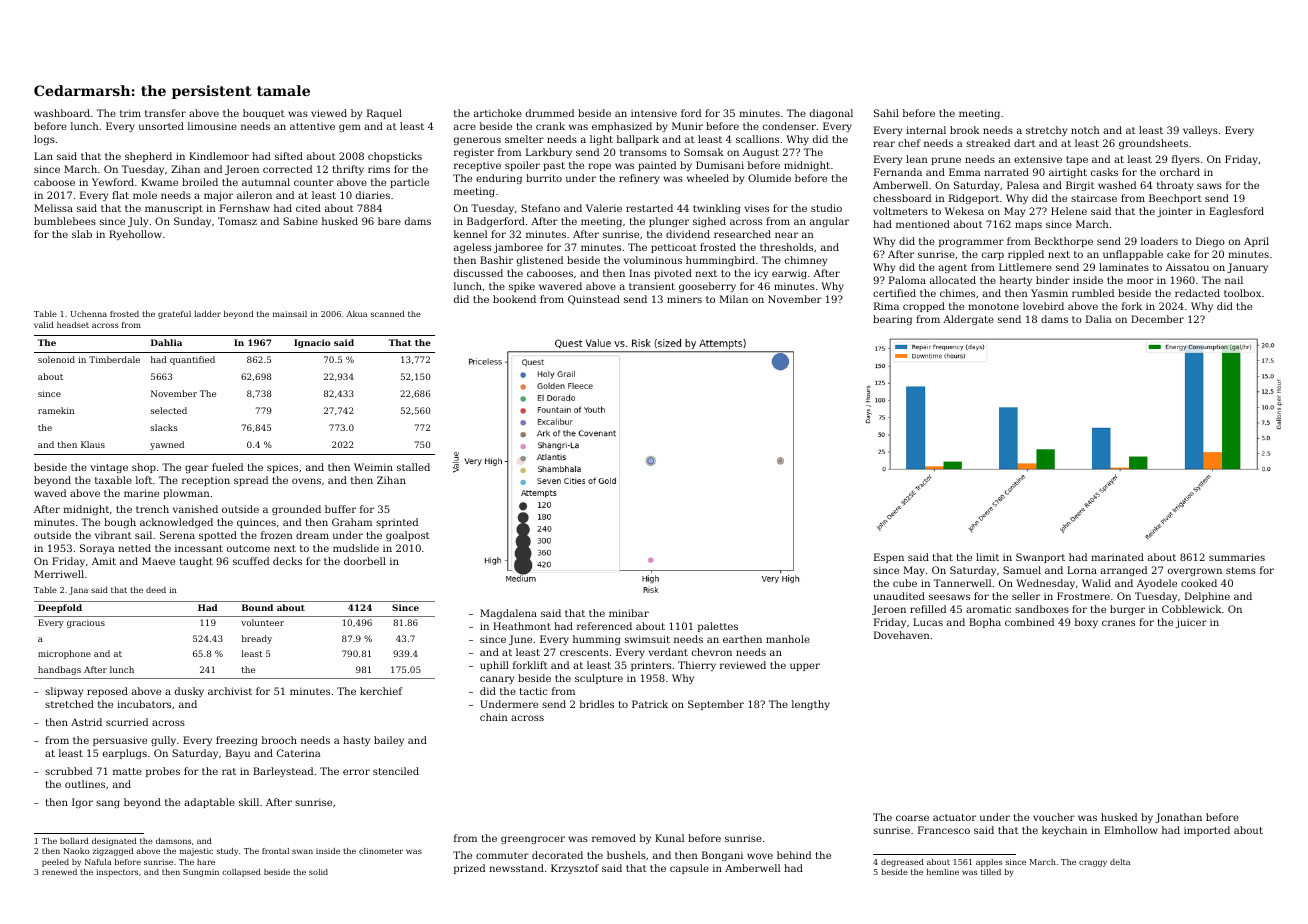  I want to click on capsule, so click(689, 869).
